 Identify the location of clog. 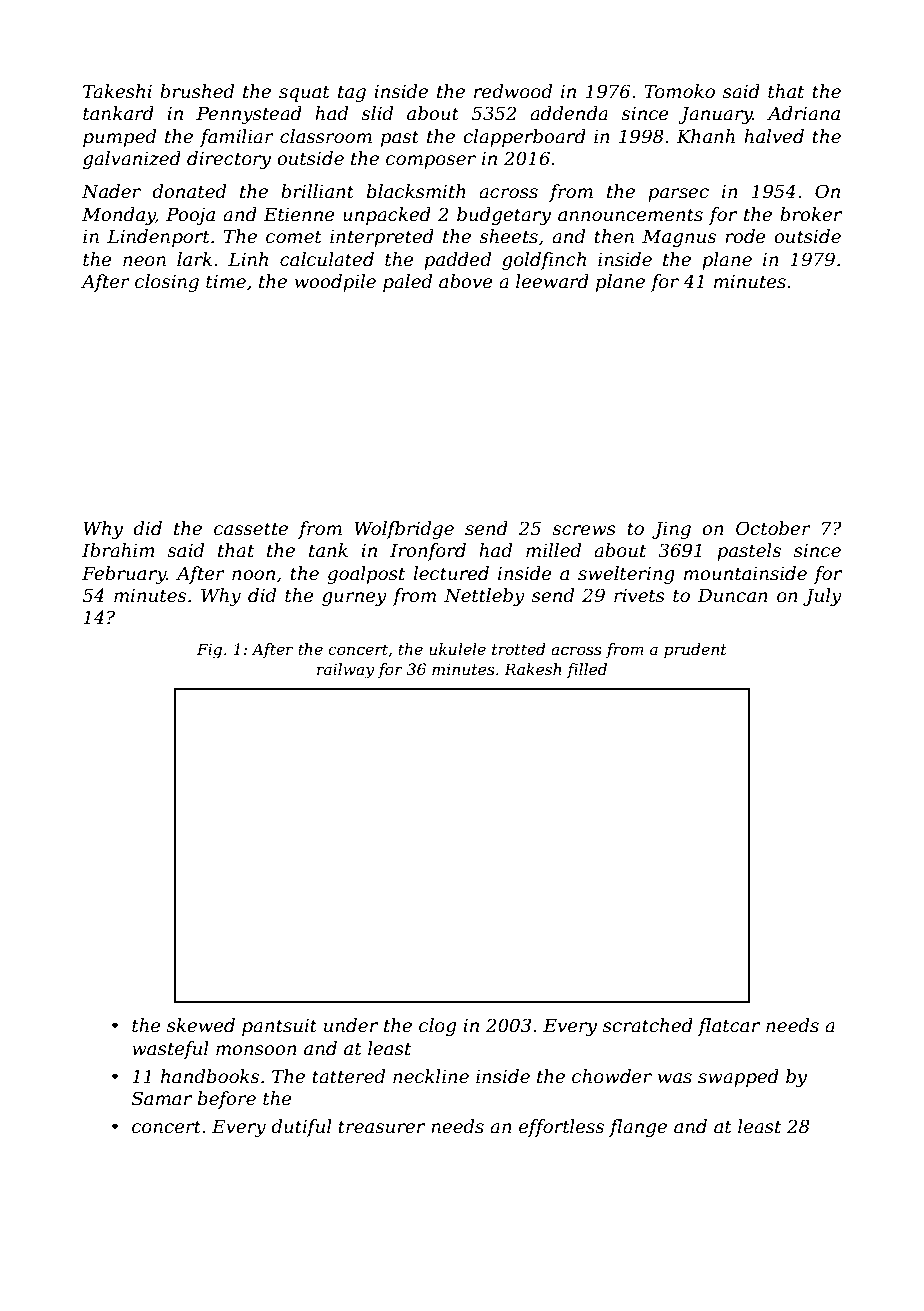
(437, 1027).
